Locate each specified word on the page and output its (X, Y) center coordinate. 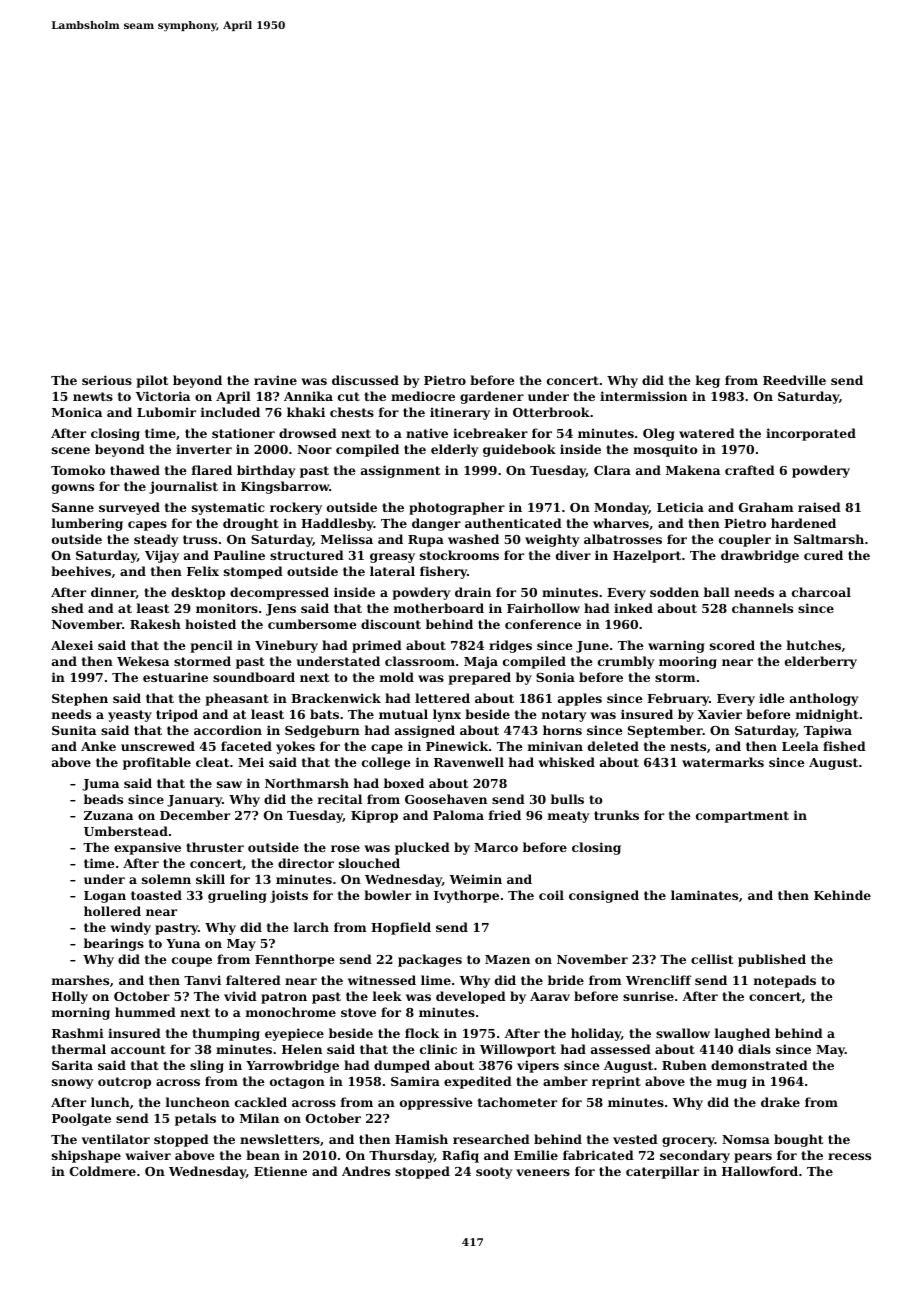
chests (352, 412)
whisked (566, 762)
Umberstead (126, 831)
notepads (785, 981)
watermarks (723, 762)
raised (819, 507)
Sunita (74, 730)
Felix (203, 571)
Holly (70, 997)
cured (823, 555)
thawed (135, 470)
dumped (402, 1066)
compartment (742, 817)
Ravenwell (469, 762)
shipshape (86, 1156)
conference (543, 624)
